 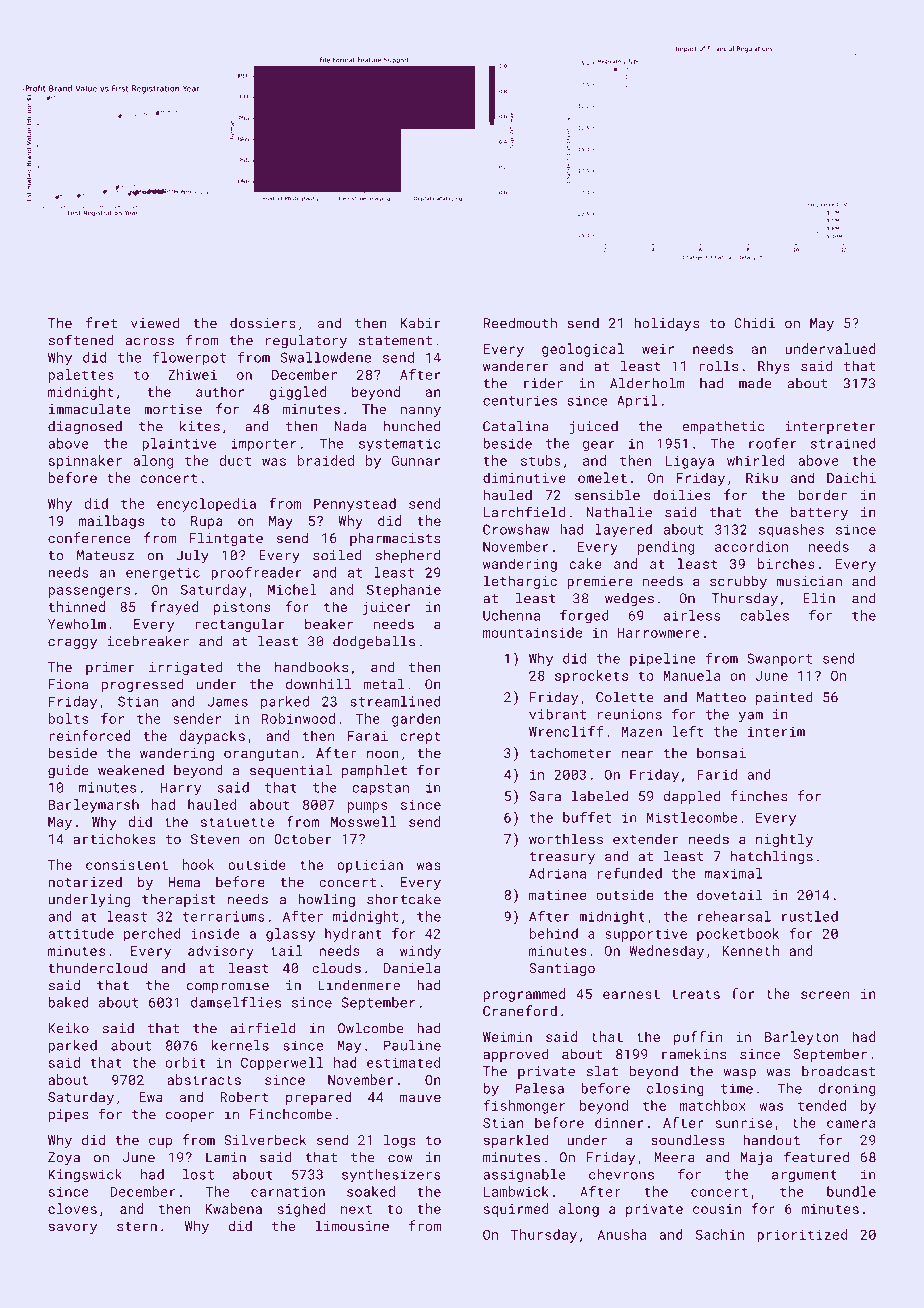 I want to click on fret, so click(x=101, y=323).
